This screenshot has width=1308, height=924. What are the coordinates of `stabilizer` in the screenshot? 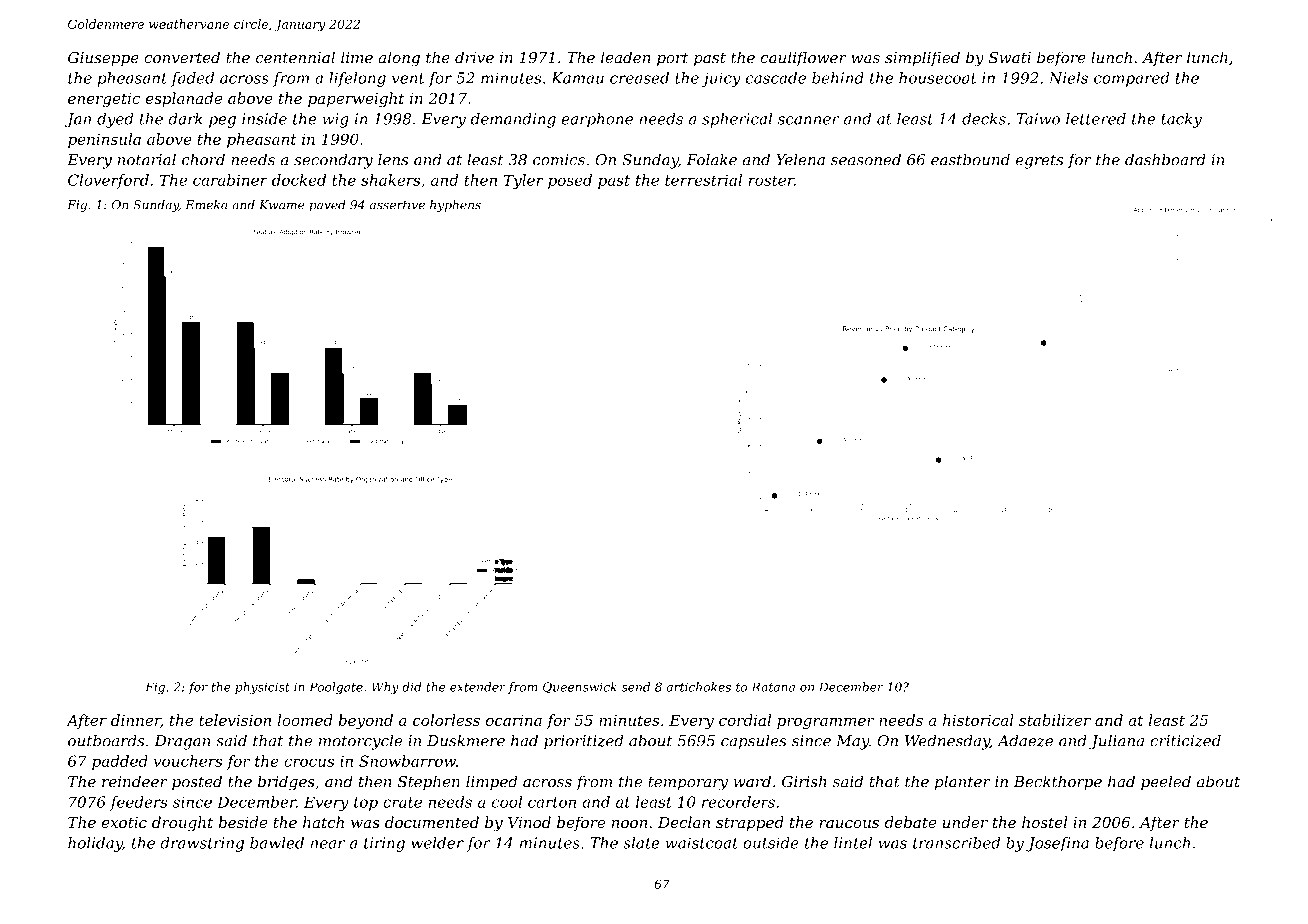 It's located at (1055, 720).
